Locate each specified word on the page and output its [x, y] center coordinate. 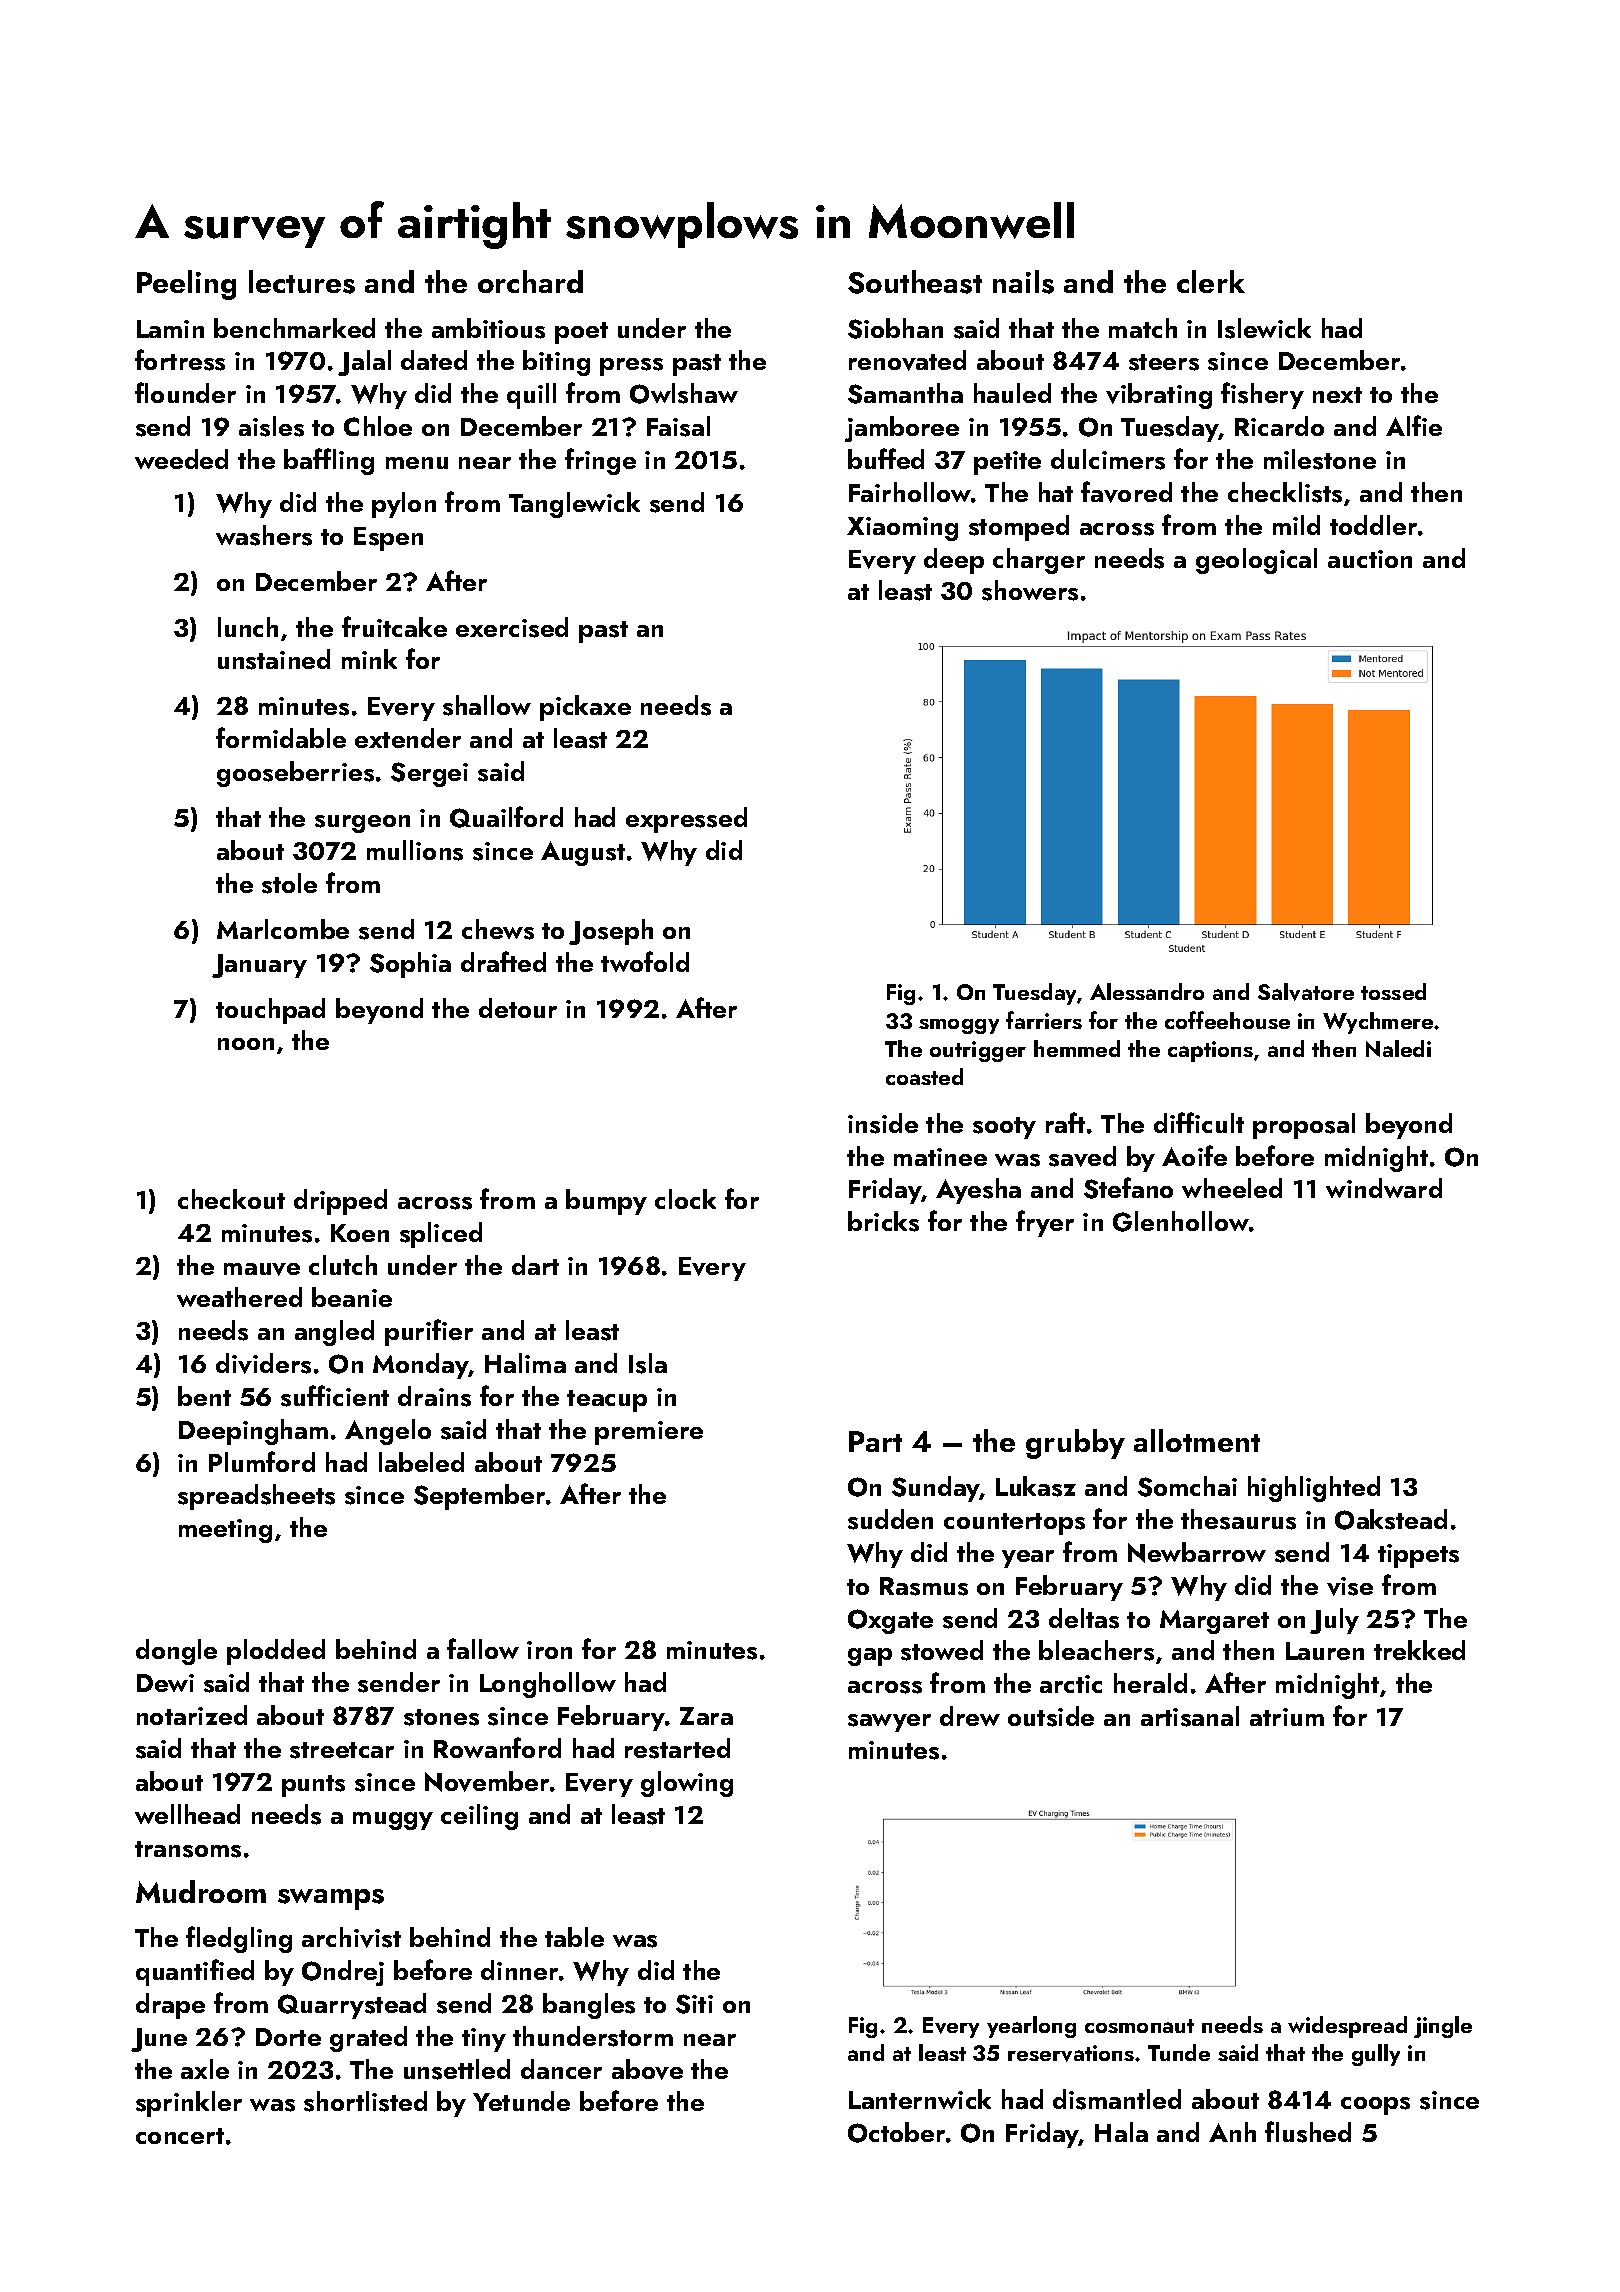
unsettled [457, 2069]
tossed [1393, 991]
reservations [1071, 2053]
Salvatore [1306, 992]
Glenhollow [1181, 1221]
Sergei [429, 774]
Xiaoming [902, 529]
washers [264, 535]
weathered [239, 1297]
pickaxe [585, 708]
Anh [1232, 2132]
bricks [883, 1221]
